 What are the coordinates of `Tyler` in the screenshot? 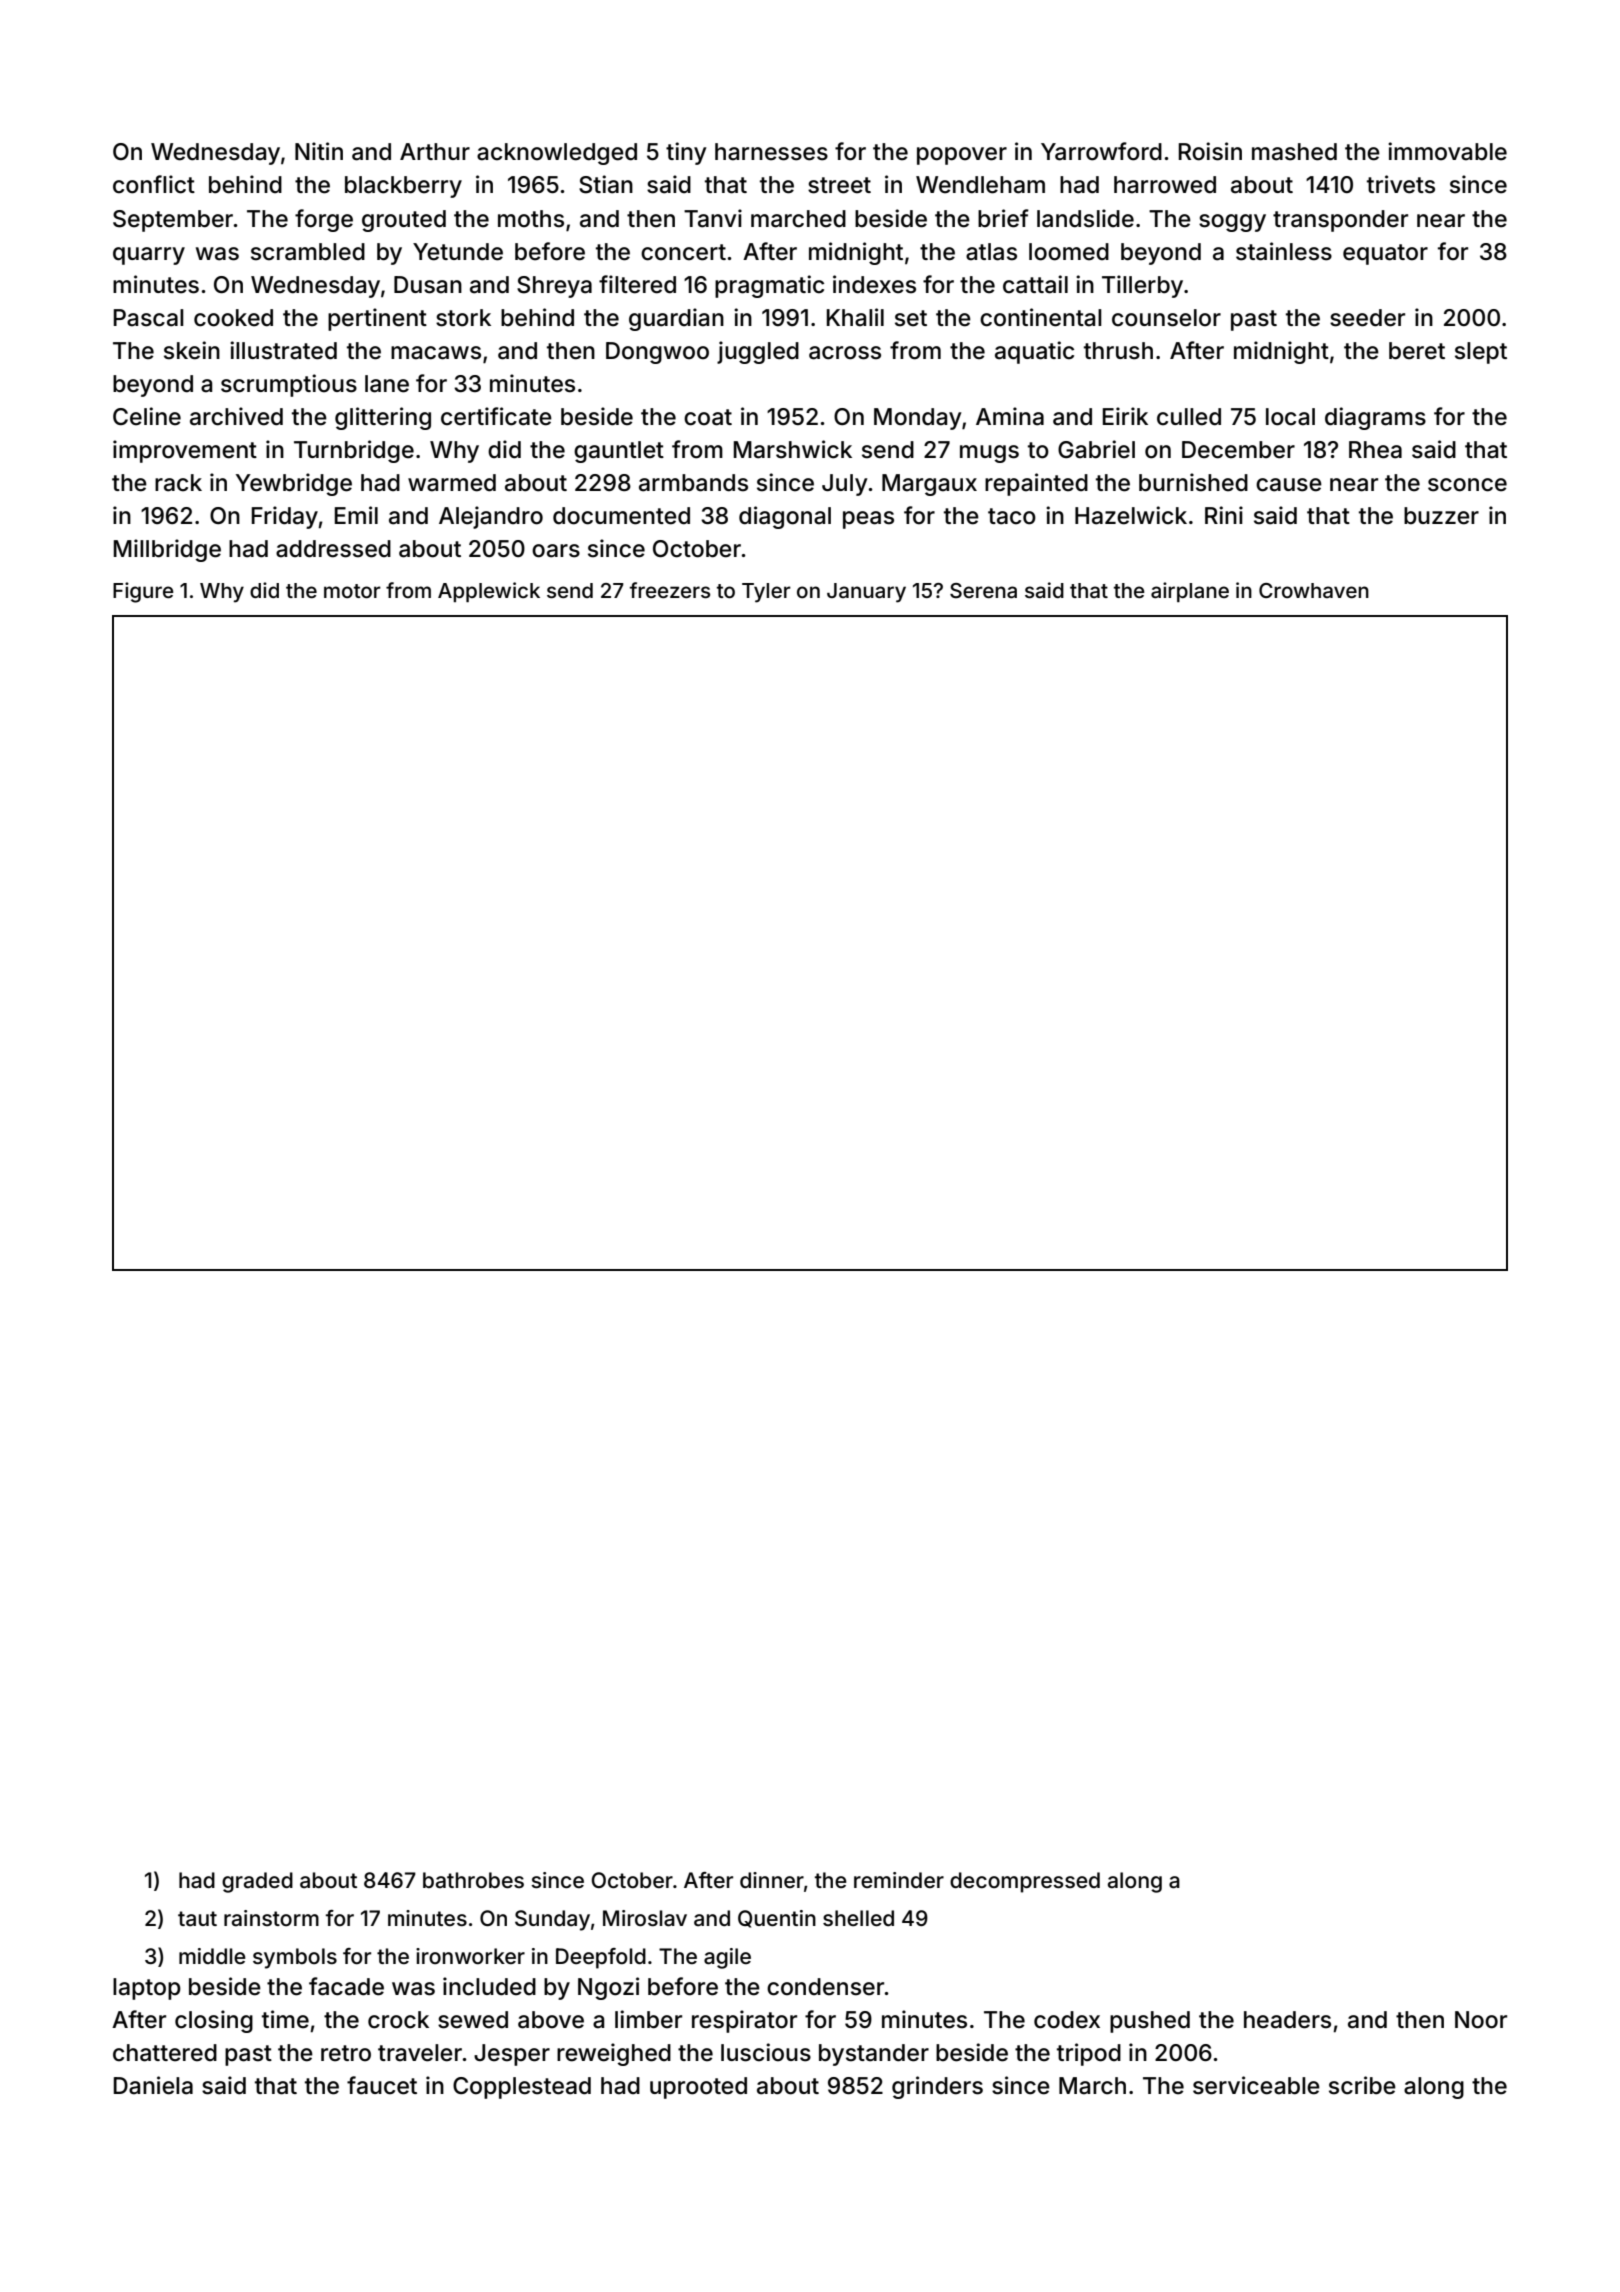 It's located at (766, 593).
